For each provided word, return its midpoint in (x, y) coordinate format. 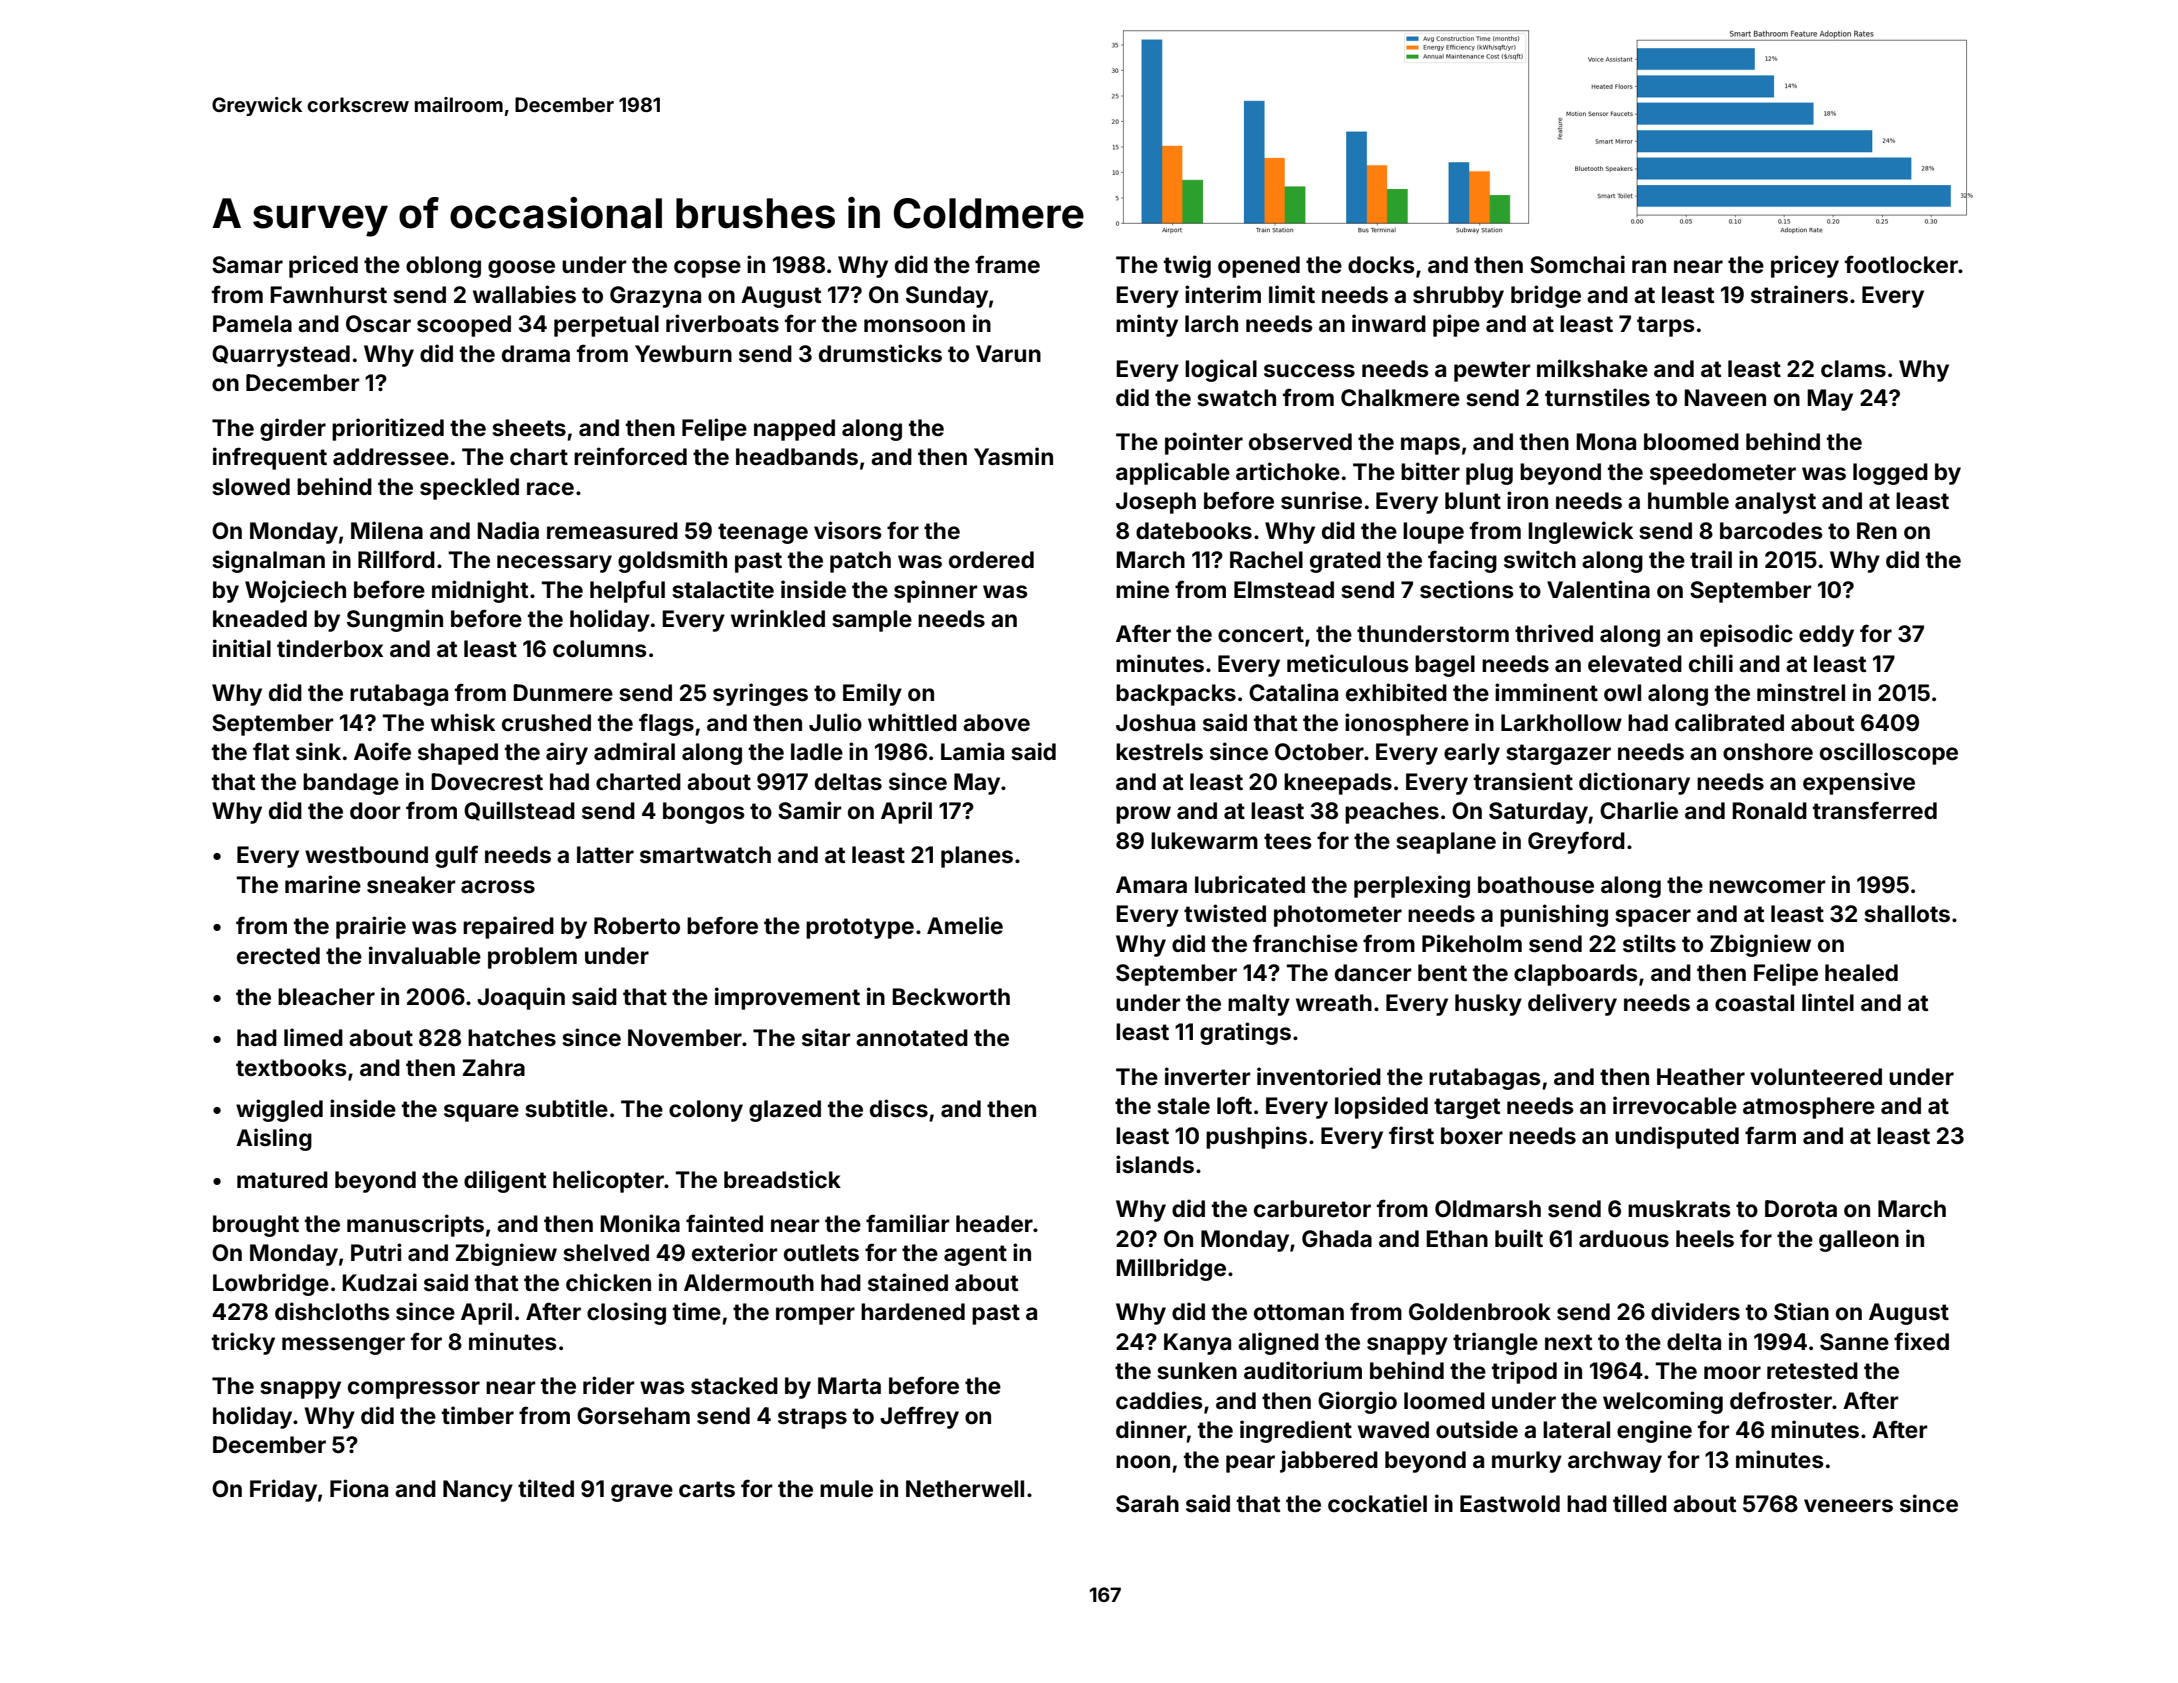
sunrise (1321, 500)
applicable (1173, 473)
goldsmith (672, 561)
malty (1259, 1005)
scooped (464, 326)
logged (1890, 474)
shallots (1907, 914)
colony (706, 1111)
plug (1489, 474)
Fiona (359, 1488)
